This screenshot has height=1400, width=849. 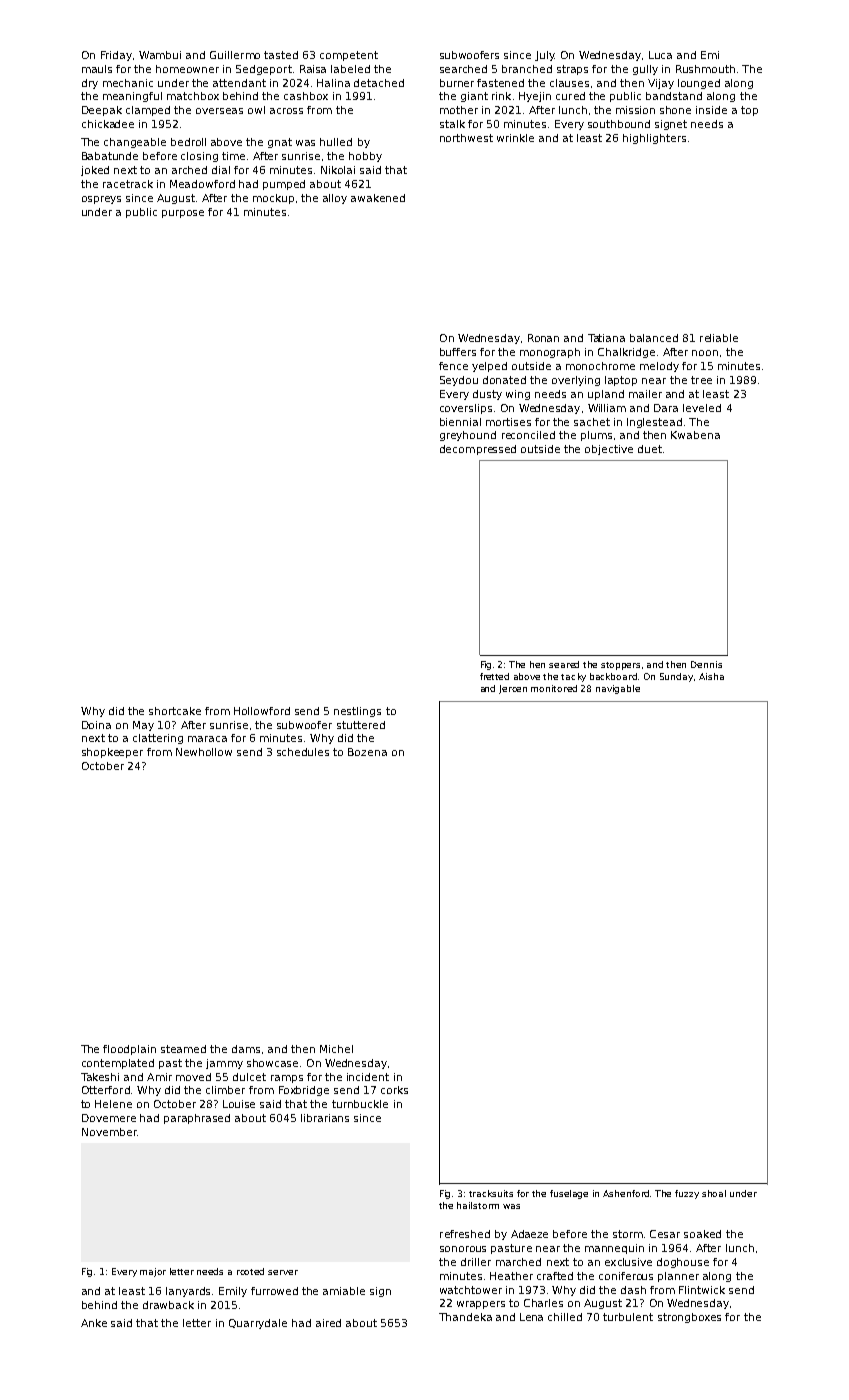 What do you see at coordinates (494, 676) in the screenshot?
I see `fretted` at bounding box center [494, 676].
